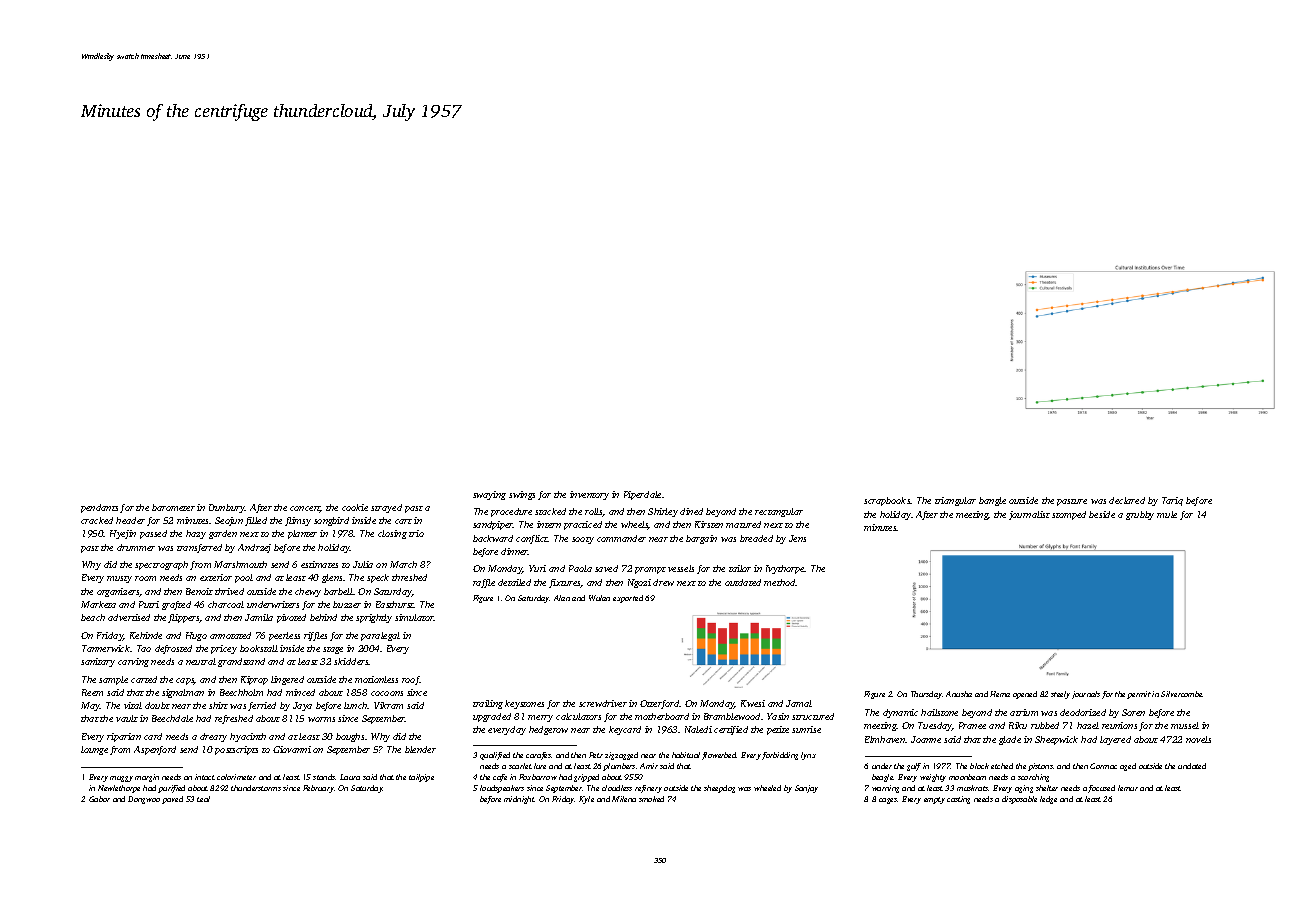 Image resolution: width=1308 pixels, height=924 pixels. Describe the element at coordinates (411, 680) in the screenshot. I see `roof` at that location.
